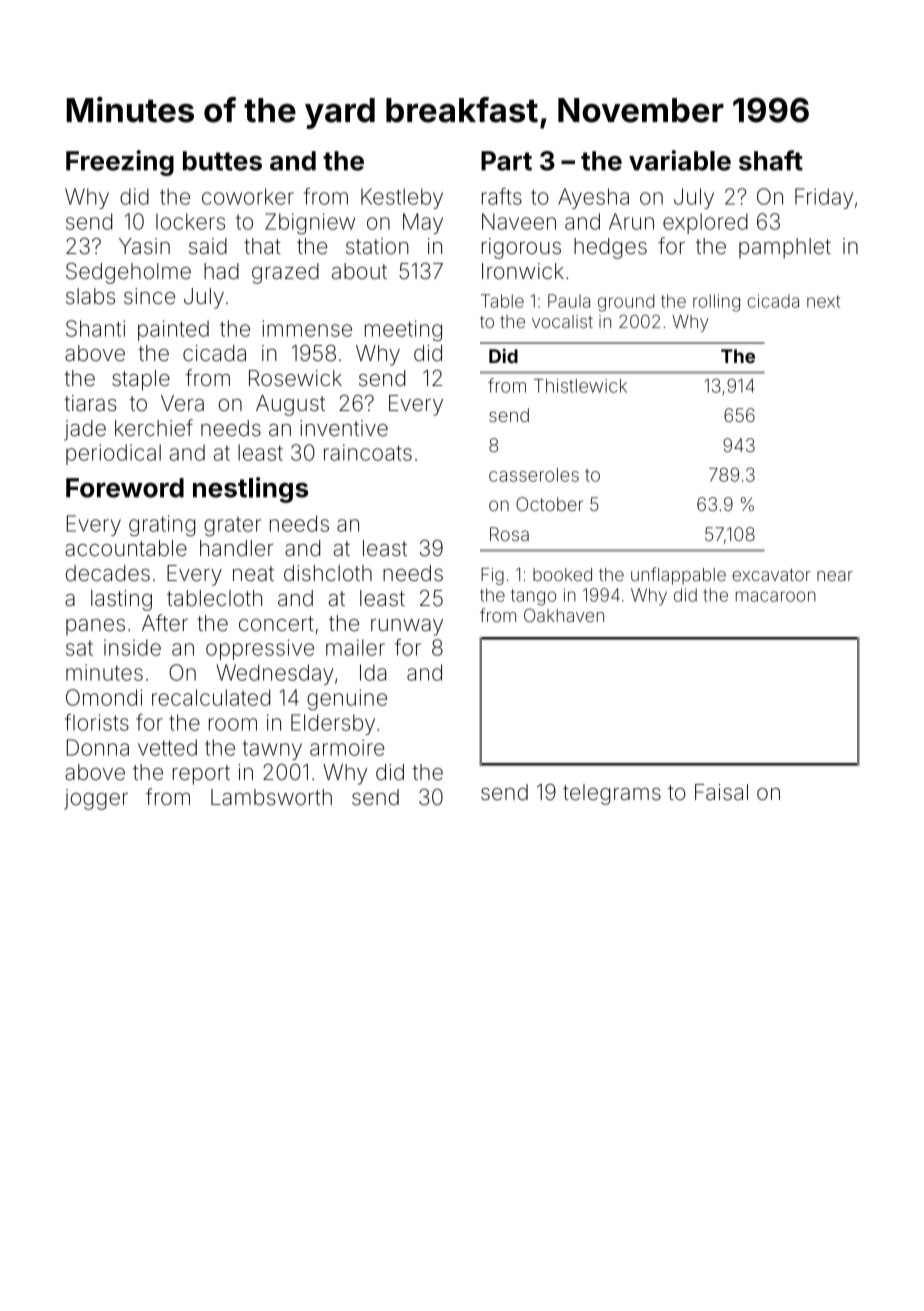 The width and height of the image is (924, 1311). Describe the element at coordinates (612, 794) in the image. I see `telegrams` at that location.
